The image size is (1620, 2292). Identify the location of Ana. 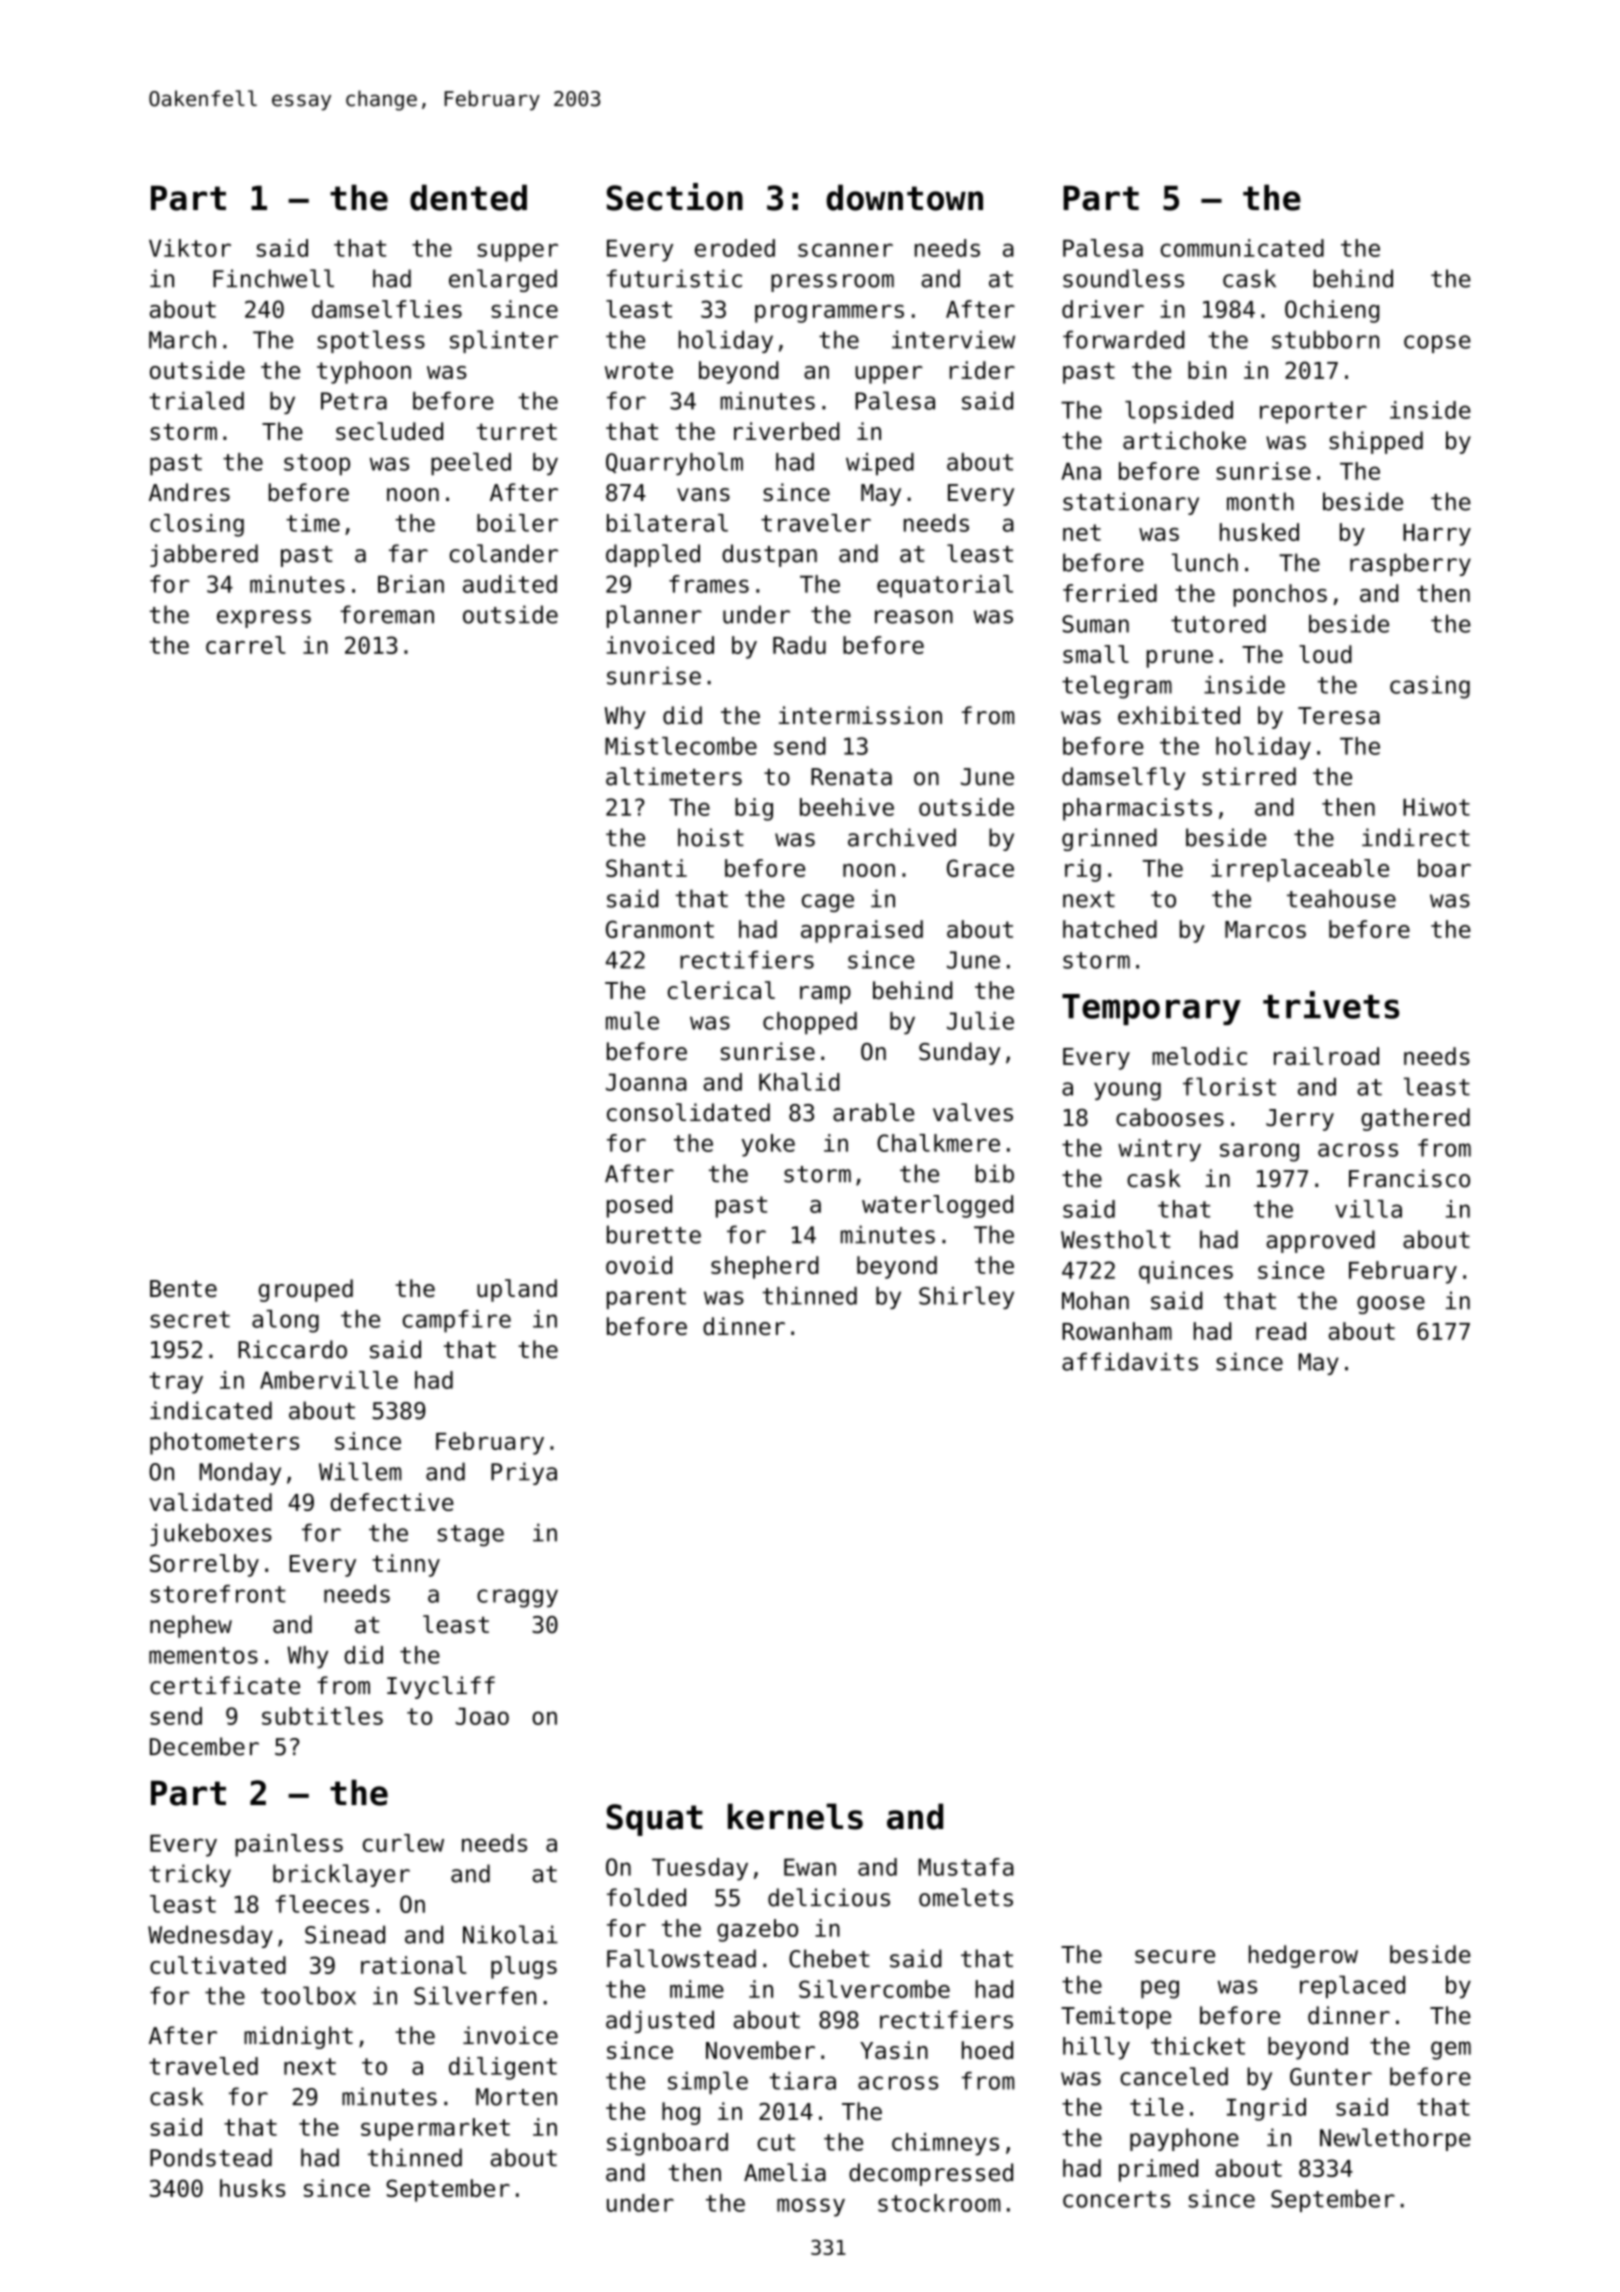
(1081, 471).
